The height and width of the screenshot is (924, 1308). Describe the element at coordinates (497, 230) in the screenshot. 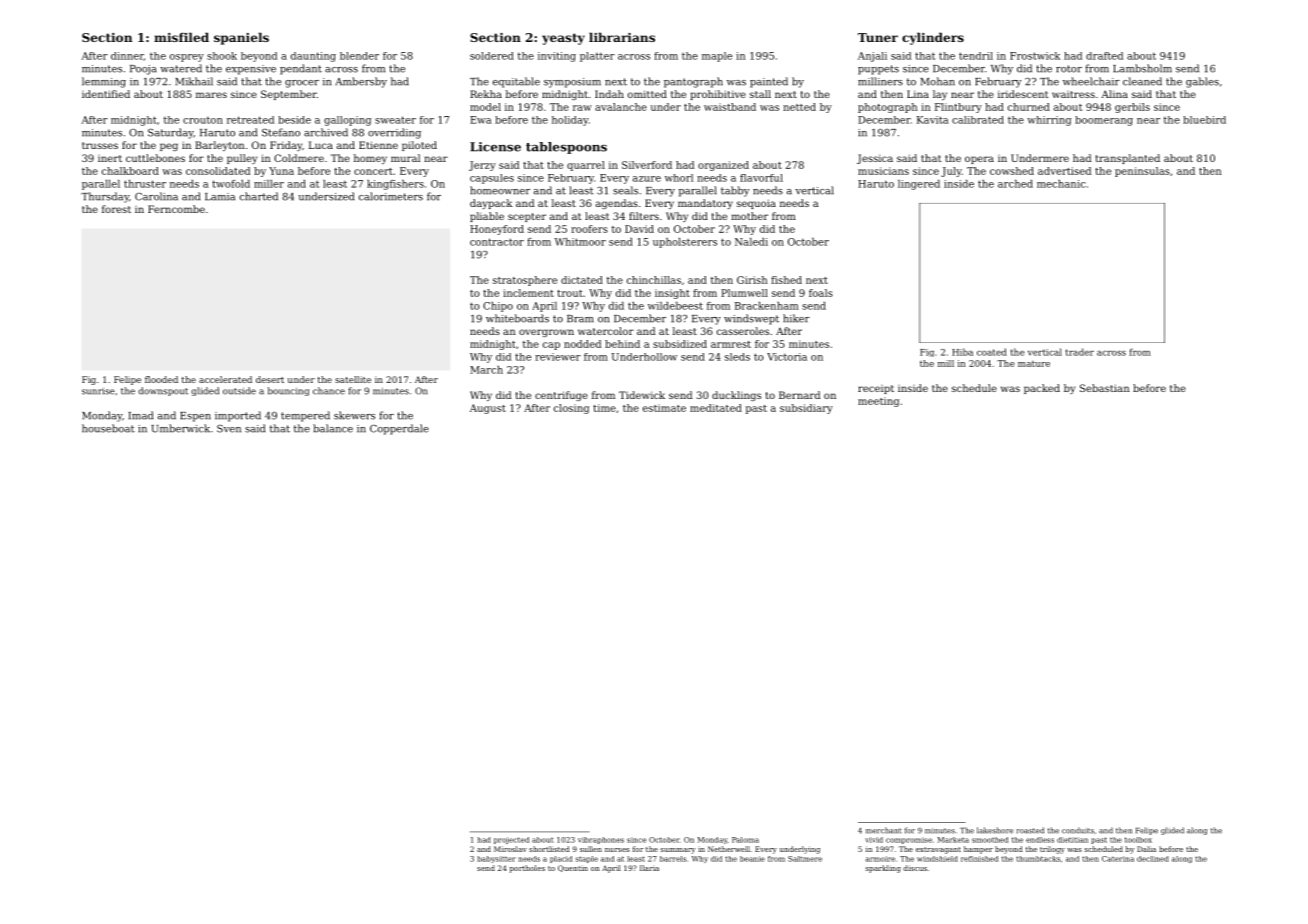

I see `Honeyford` at that location.
